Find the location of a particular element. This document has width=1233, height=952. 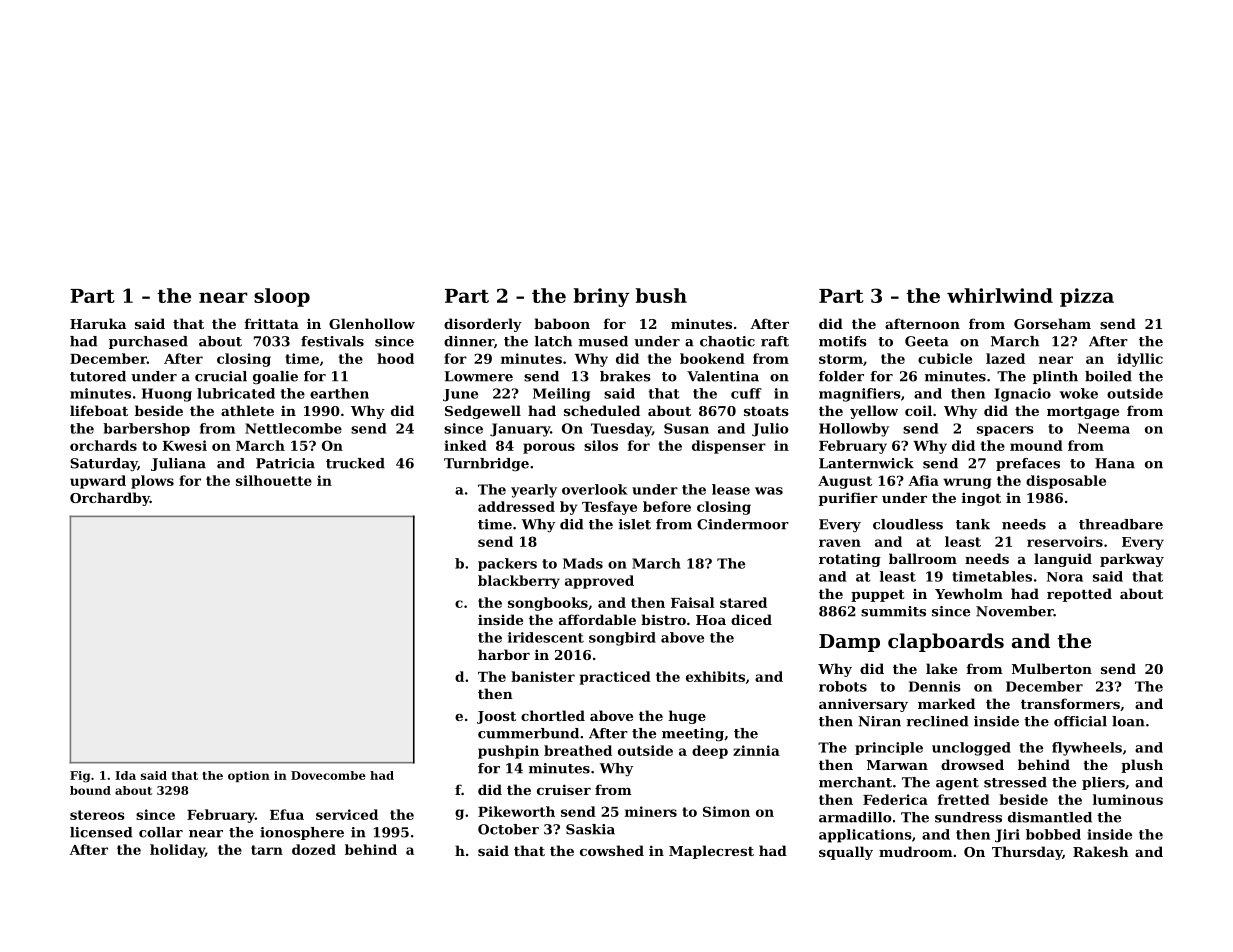

silos is located at coordinates (601, 445).
